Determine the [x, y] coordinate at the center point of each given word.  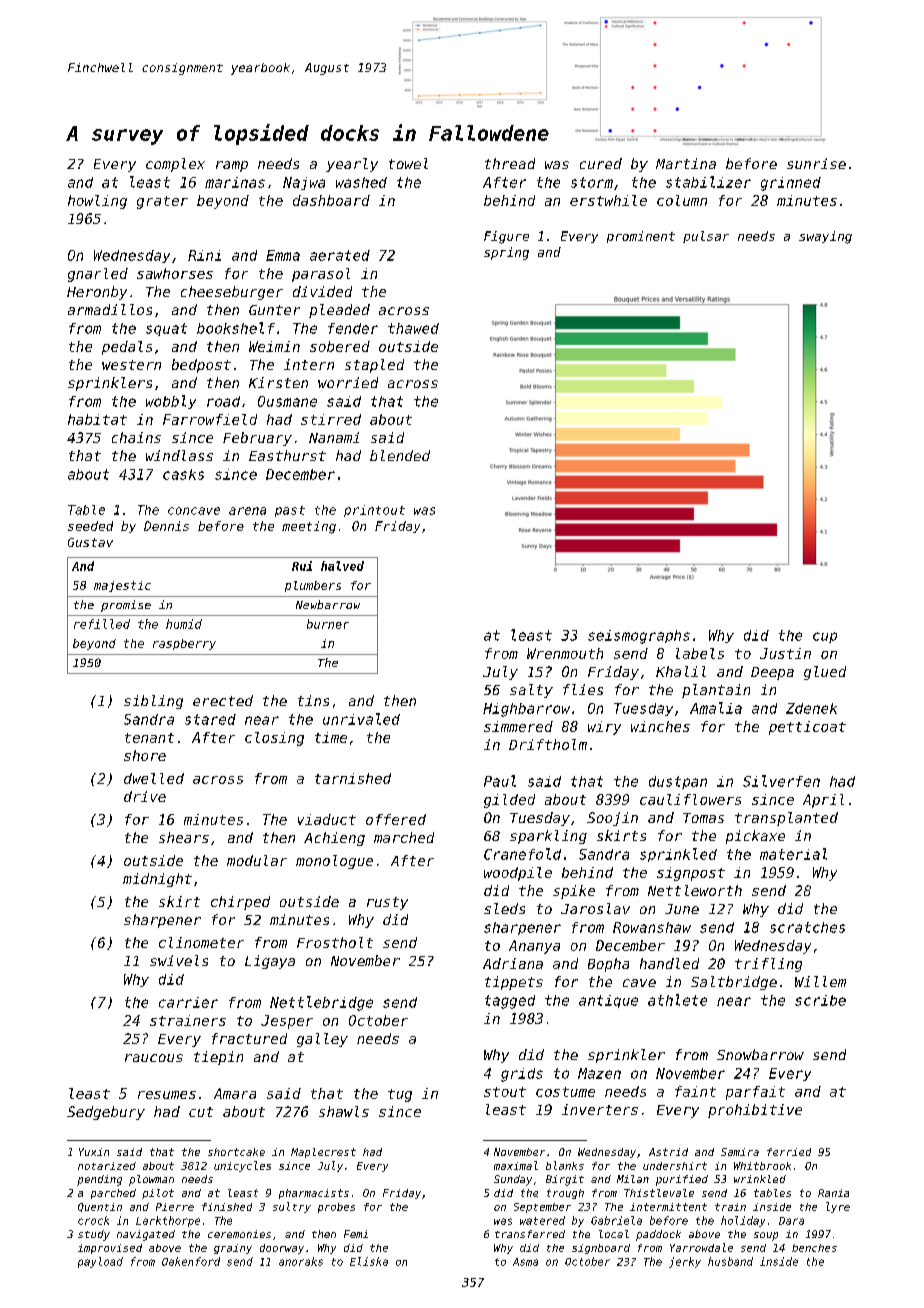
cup [825, 637]
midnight [157, 880]
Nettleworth [695, 890]
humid [184, 624]
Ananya [534, 947]
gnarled [98, 275]
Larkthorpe [168, 1221]
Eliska [369, 1261]
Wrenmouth [565, 653]
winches [660, 726]
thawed [413, 328]
